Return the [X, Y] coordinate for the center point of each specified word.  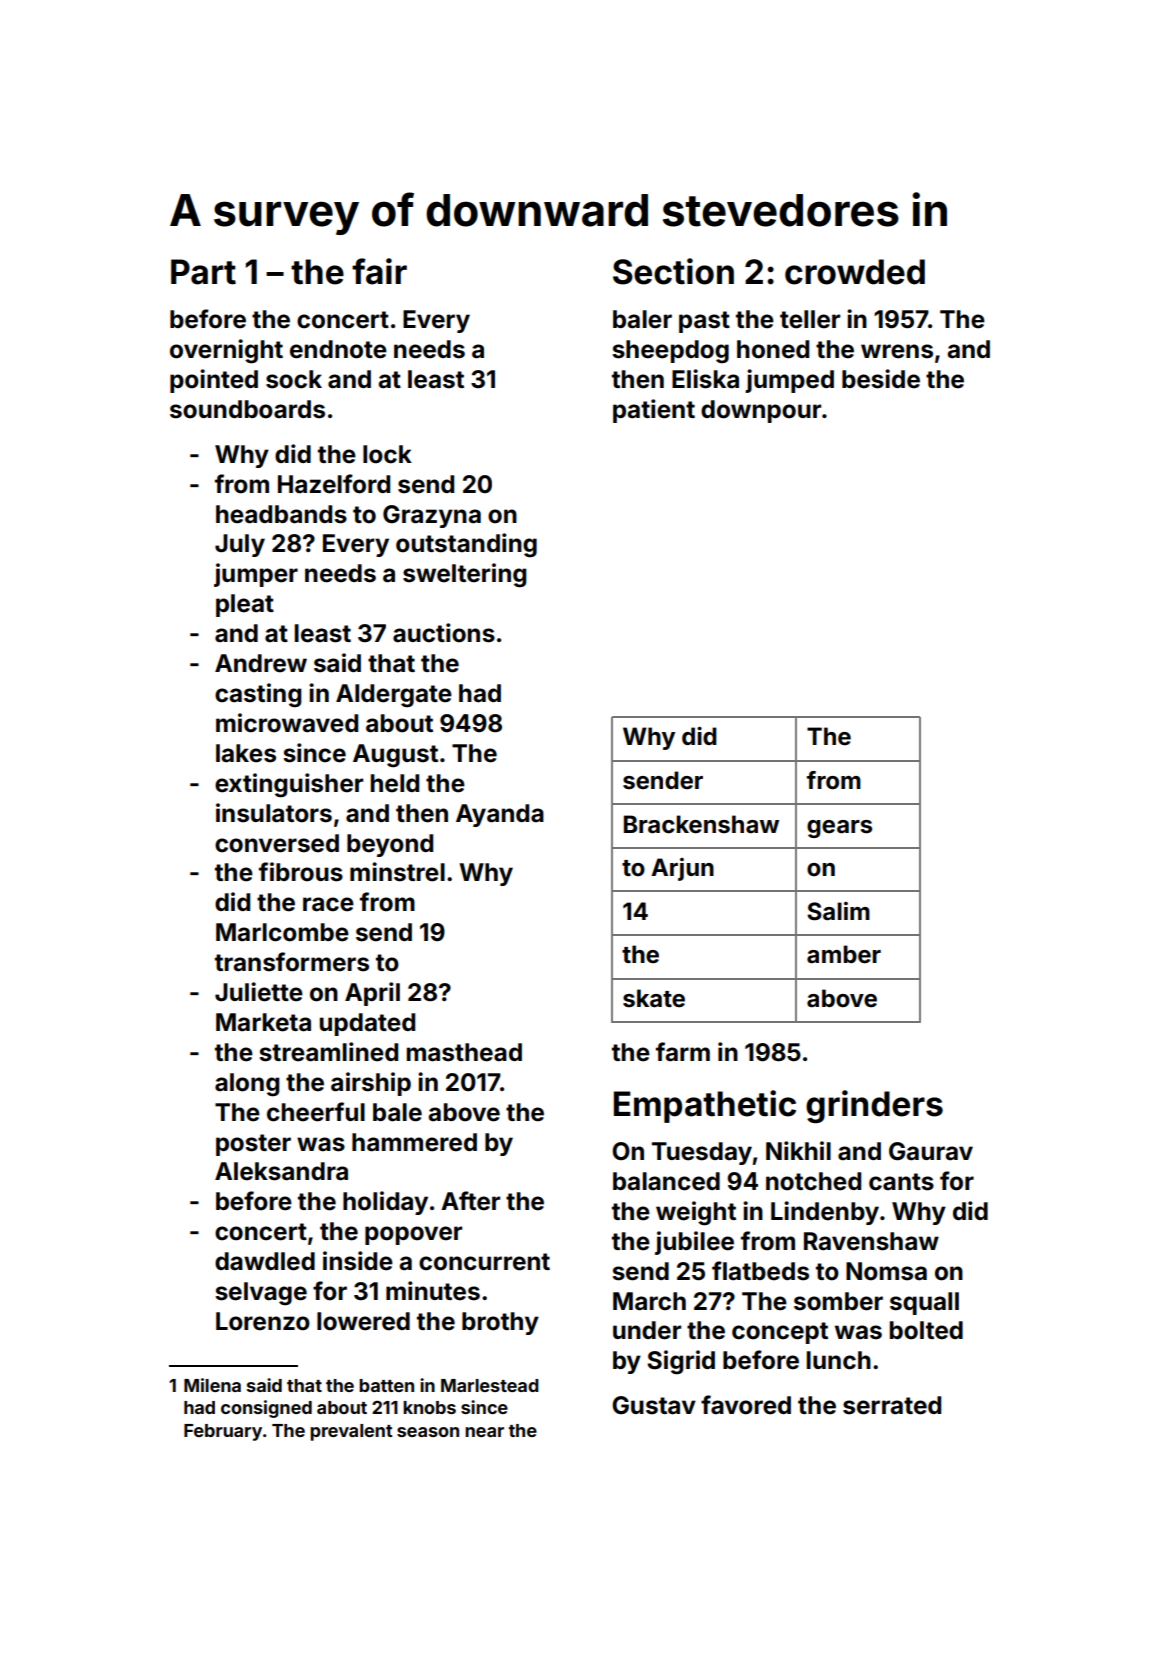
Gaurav [931, 1151]
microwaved [287, 723]
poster [253, 1145]
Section [673, 271]
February [223, 1432]
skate [654, 998]
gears [839, 829]
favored [746, 1405]
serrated [892, 1405]
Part [203, 272]
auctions [444, 633]
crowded [855, 272]
